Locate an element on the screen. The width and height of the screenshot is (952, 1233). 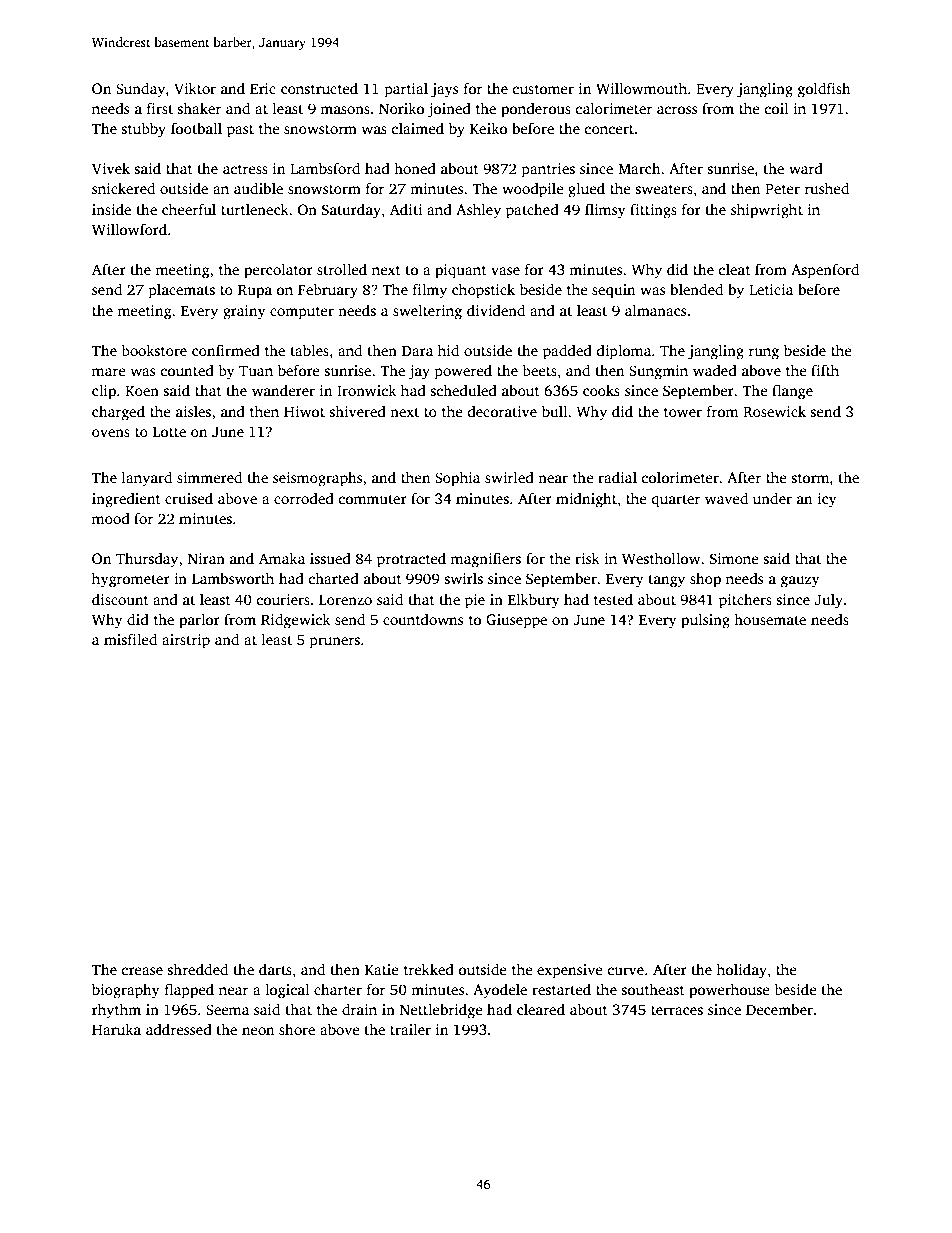
goldfish is located at coordinates (824, 90).
